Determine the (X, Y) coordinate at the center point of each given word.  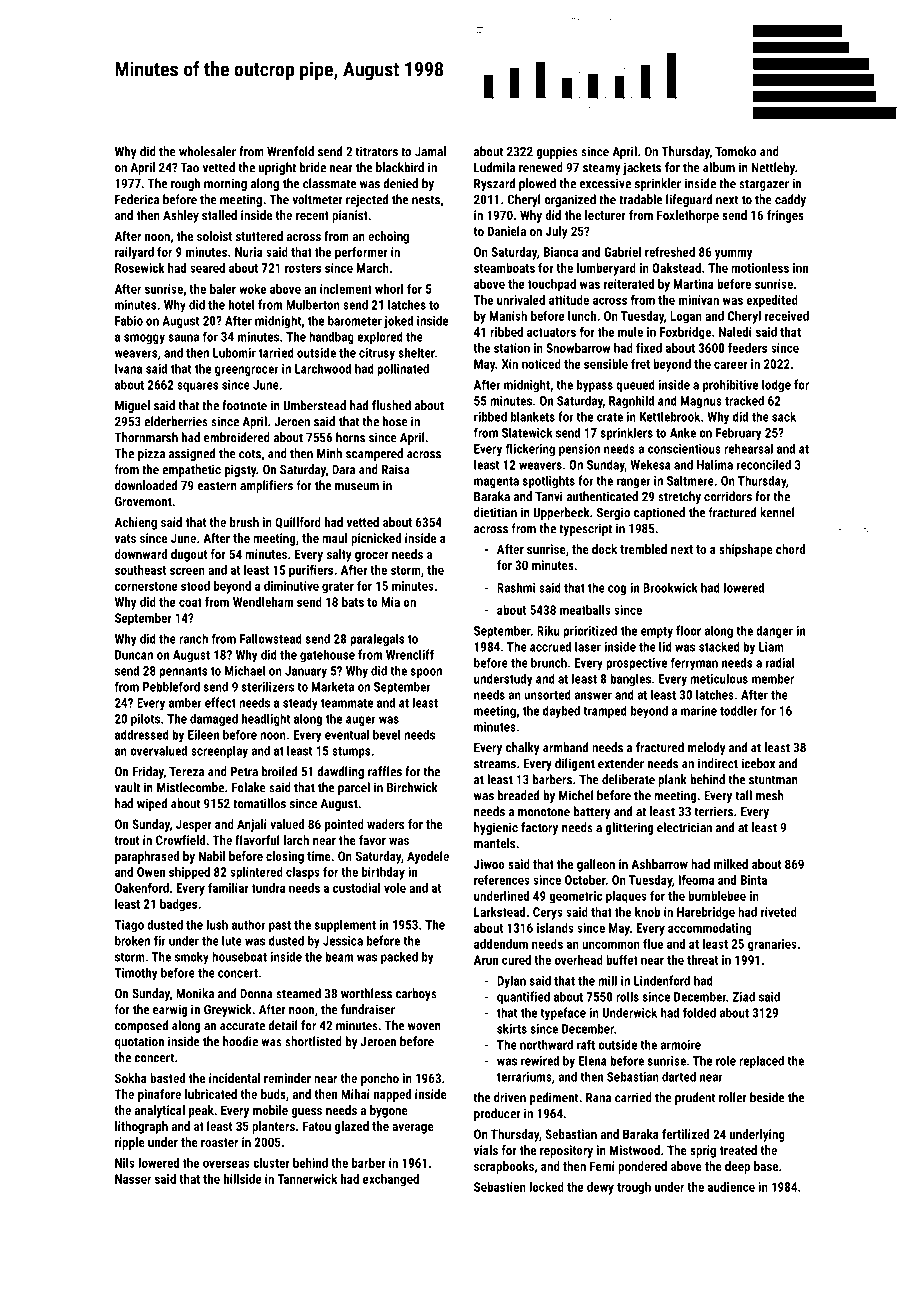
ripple (130, 1143)
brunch (549, 663)
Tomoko (735, 151)
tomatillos (259, 803)
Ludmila (494, 167)
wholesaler (207, 151)
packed (399, 957)
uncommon (611, 945)
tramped (605, 711)
